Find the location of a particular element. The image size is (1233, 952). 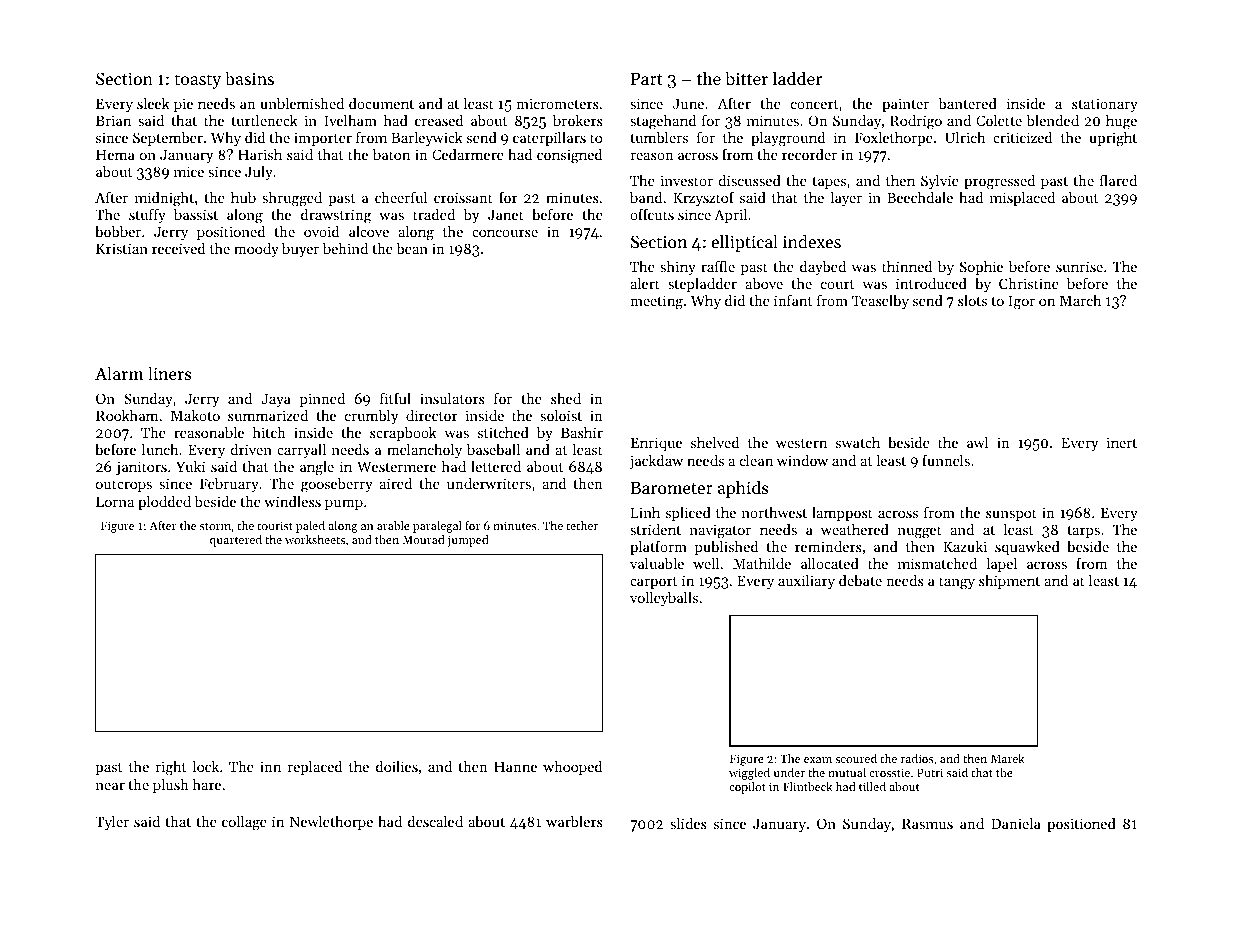

gooseberry is located at coordinates (337, 485).
